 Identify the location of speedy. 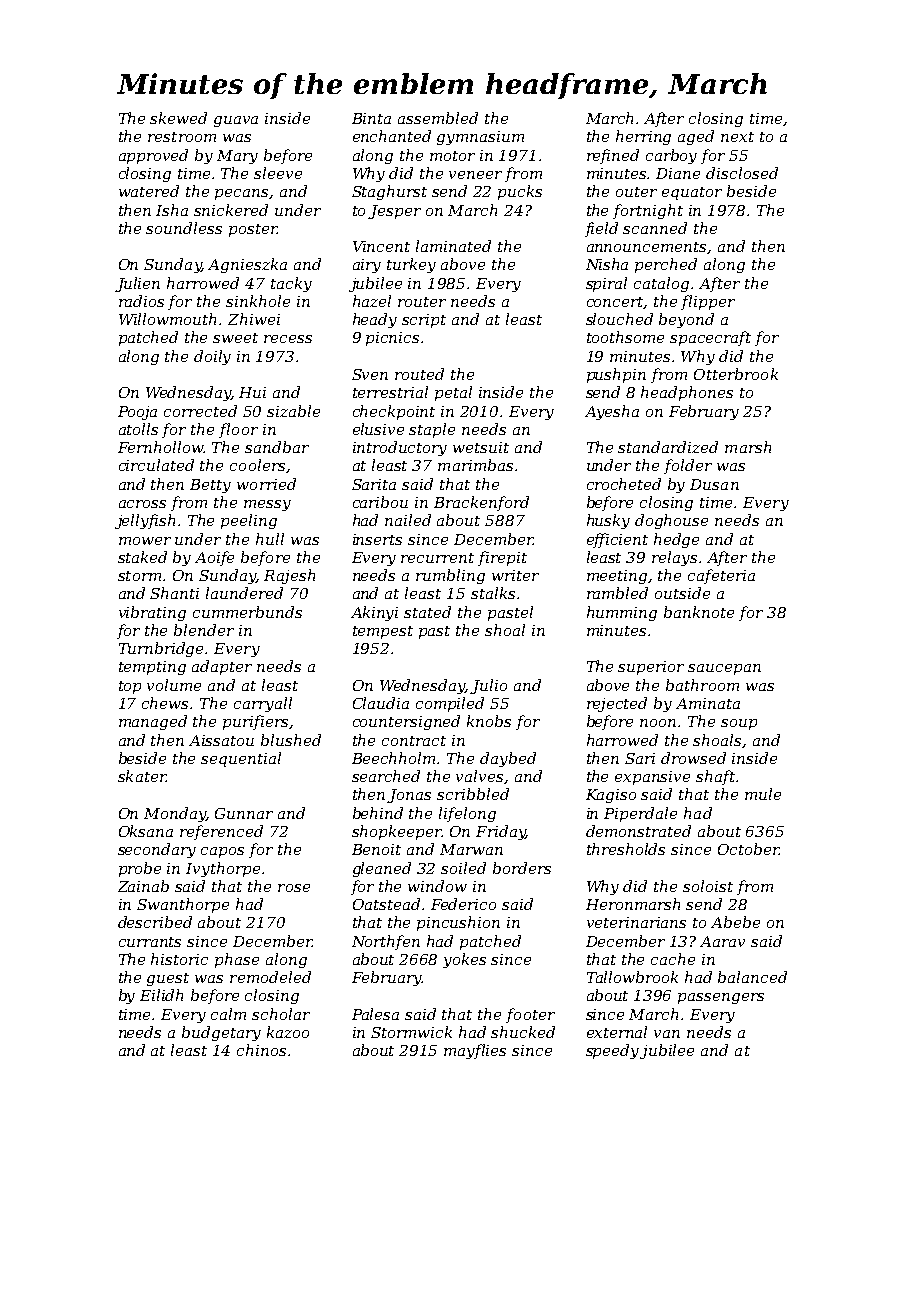
(613, 1051).
